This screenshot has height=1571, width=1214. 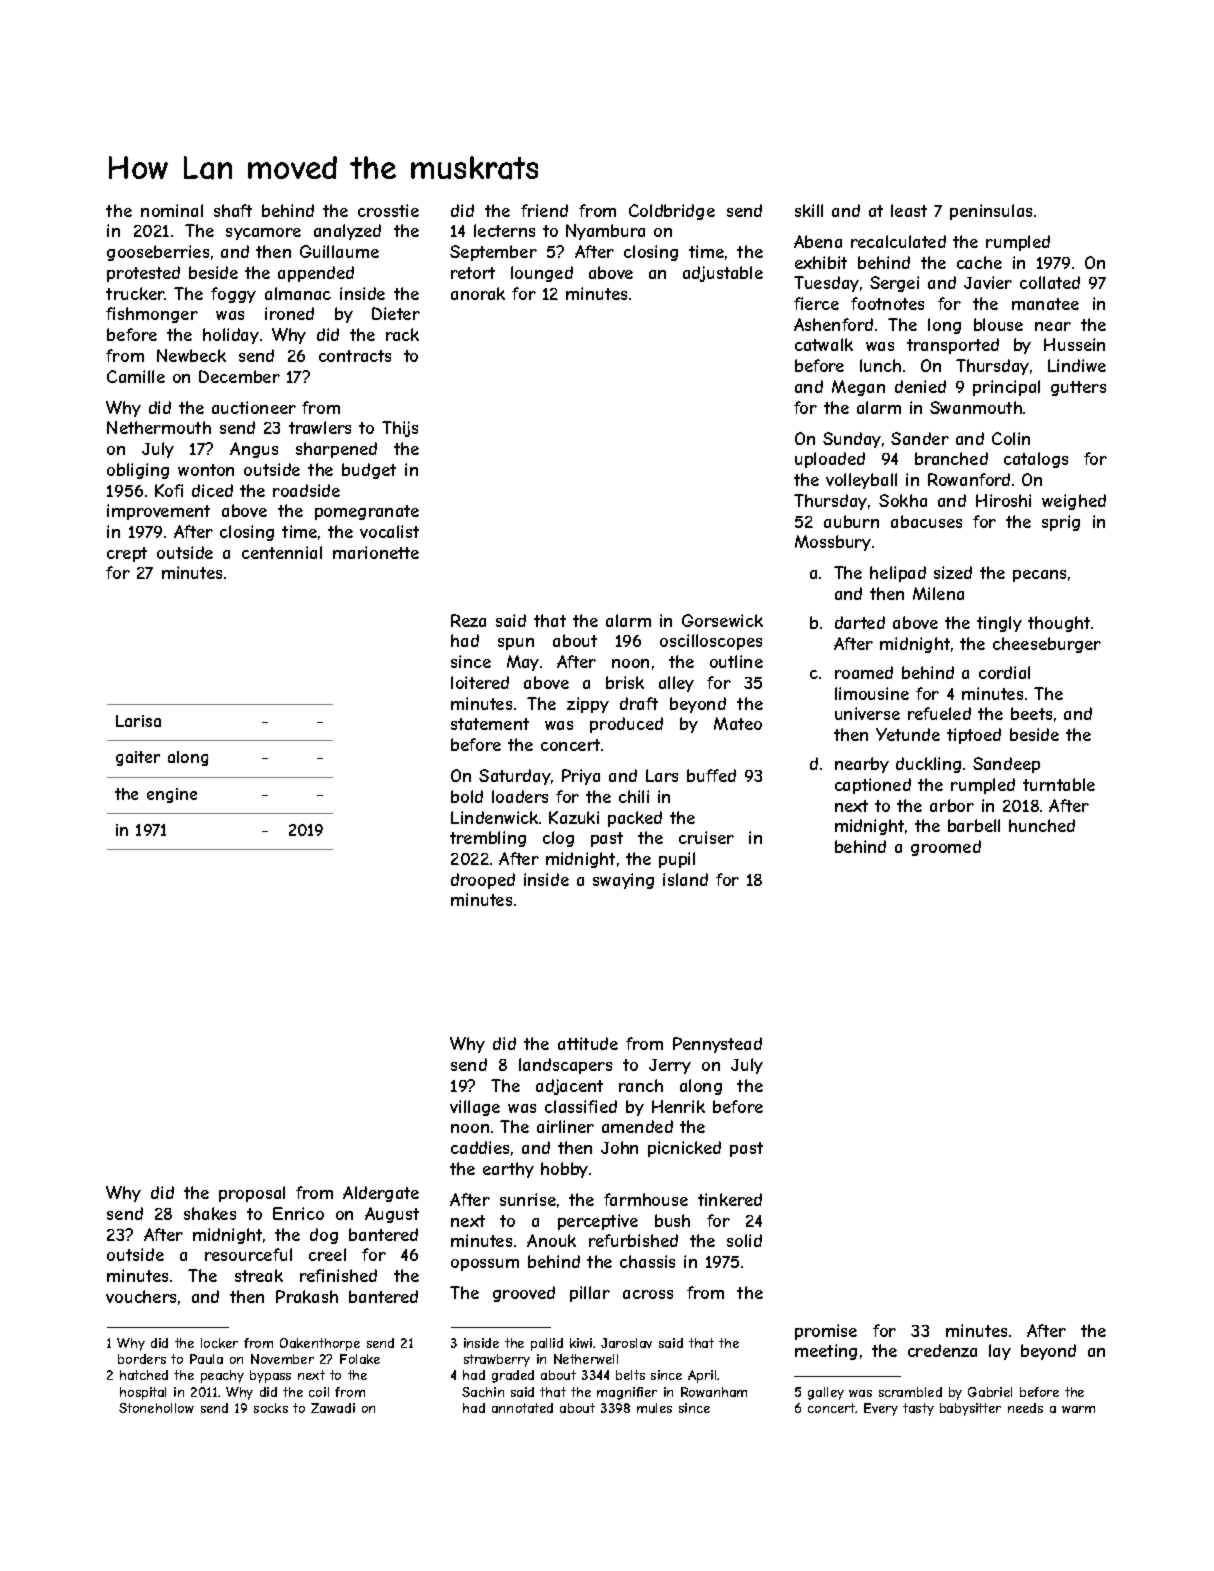 What do you see at coordinates (219, 1343) in the screenshot?
I see `locker` at bounding box center [219, 1343].
